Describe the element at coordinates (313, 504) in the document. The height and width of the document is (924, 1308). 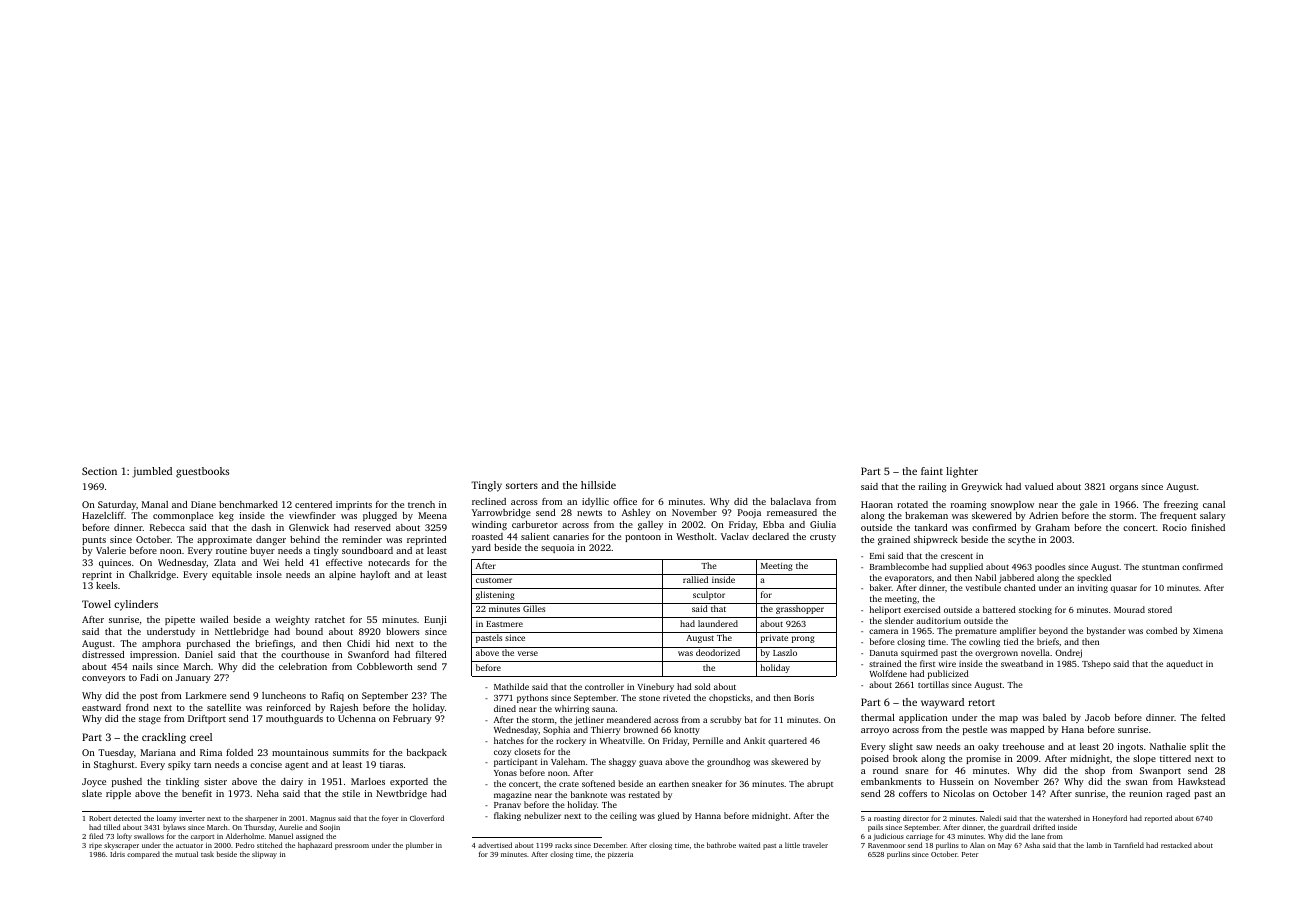
I see `centered` at that location.
